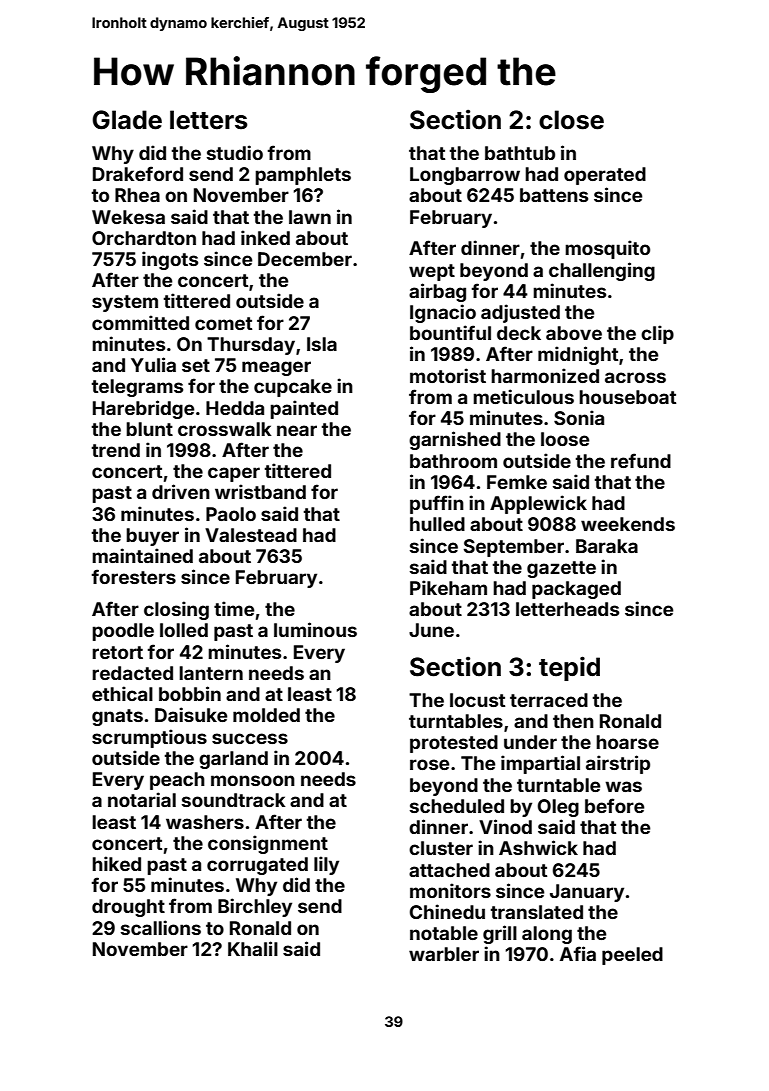 Image resolution: width=769 pixels, height=1091 pixels. What do you see at coordinates (144, 238) in the page?
I see `Orchardton` at bounding box center [144, 238].
